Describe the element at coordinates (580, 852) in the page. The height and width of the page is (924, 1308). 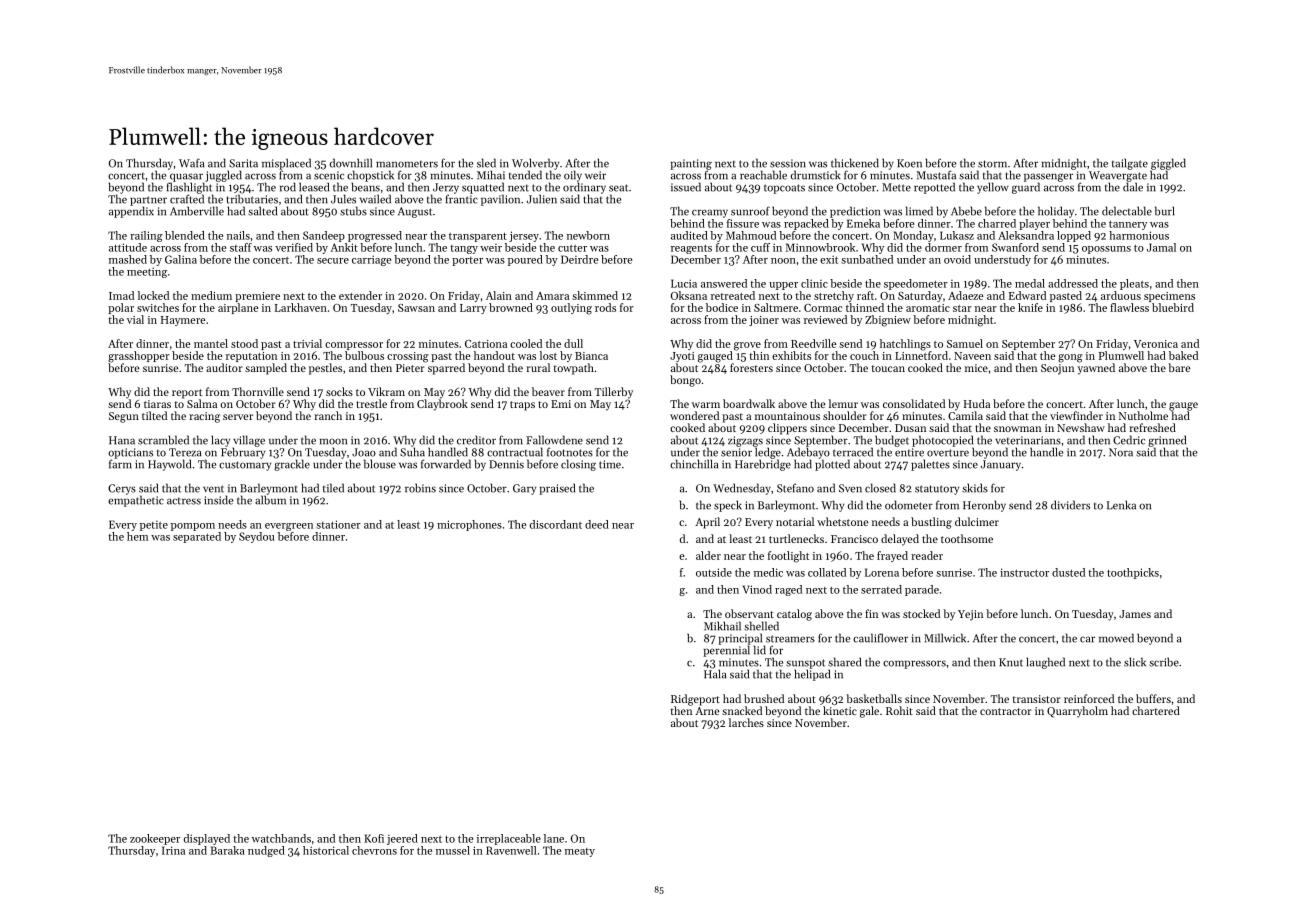
I see `meaty` at that location.
